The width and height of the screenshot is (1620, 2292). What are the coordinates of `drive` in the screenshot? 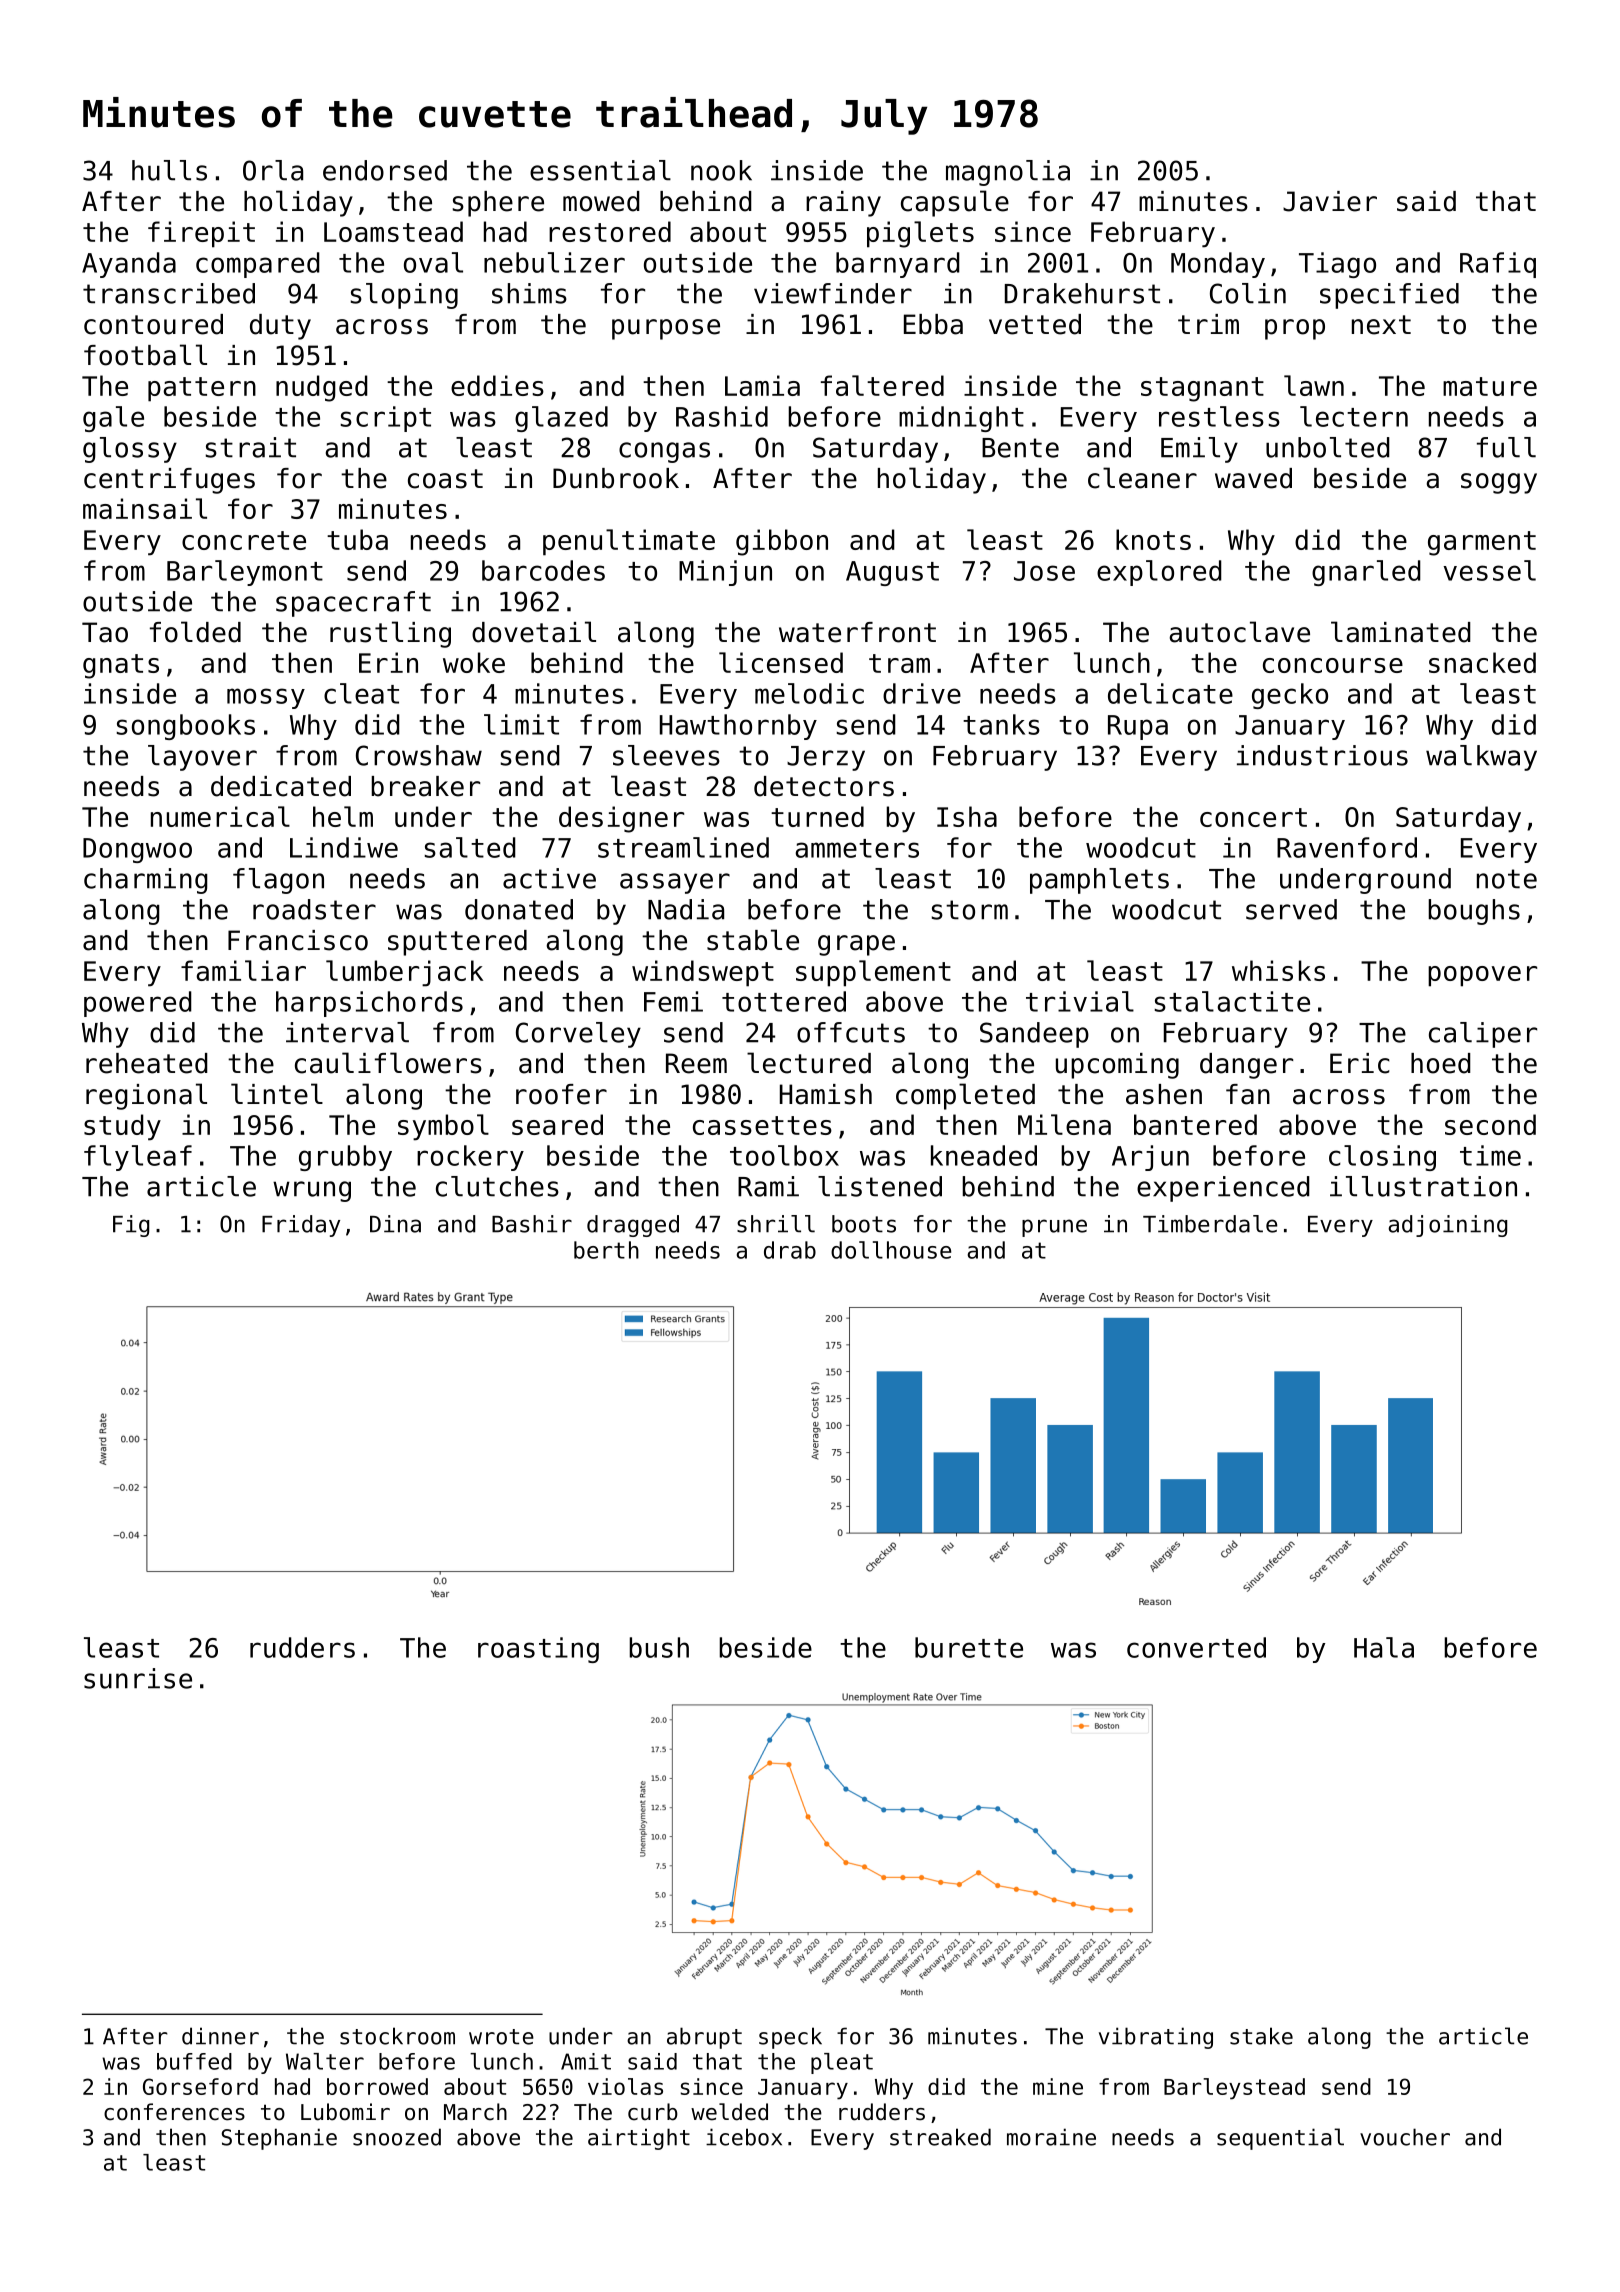 It's located at (922, 693).
